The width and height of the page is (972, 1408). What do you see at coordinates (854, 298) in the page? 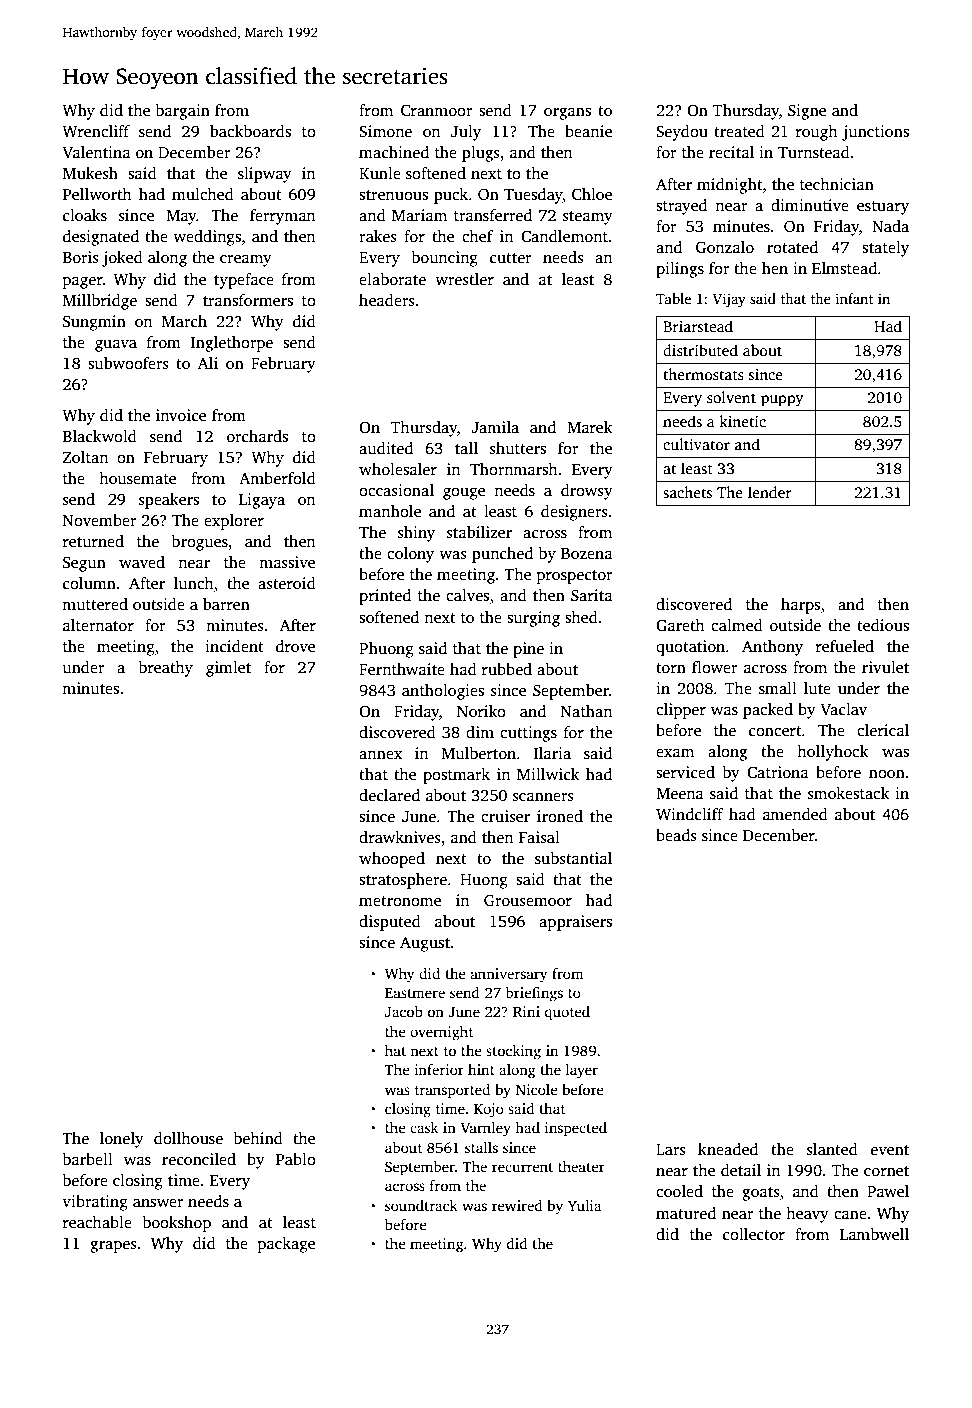
I see `infant` at bounding box center [854, 298].
